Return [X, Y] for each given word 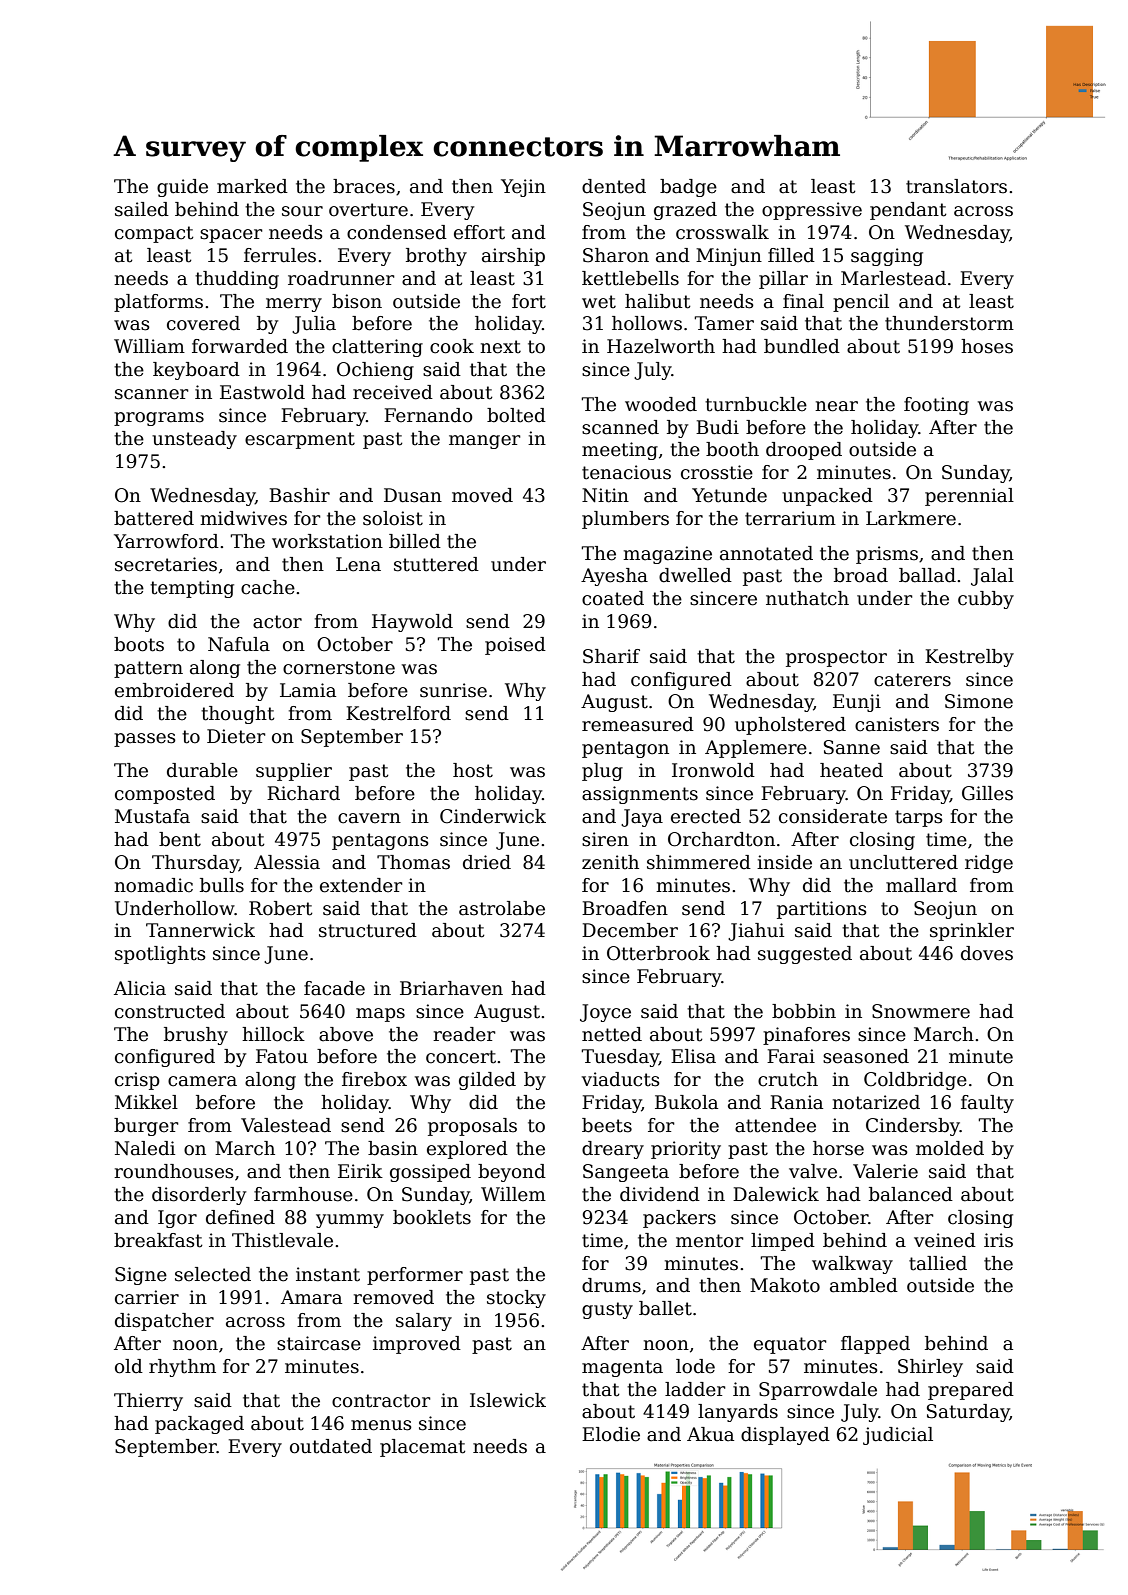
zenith [610, 862]
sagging [887, 257]
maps [380, 1015]
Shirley [930, 1368]
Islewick [508, 1400]
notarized [876, 1102]
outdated [331, 1446]
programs [159, 419]
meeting [620, 451]
